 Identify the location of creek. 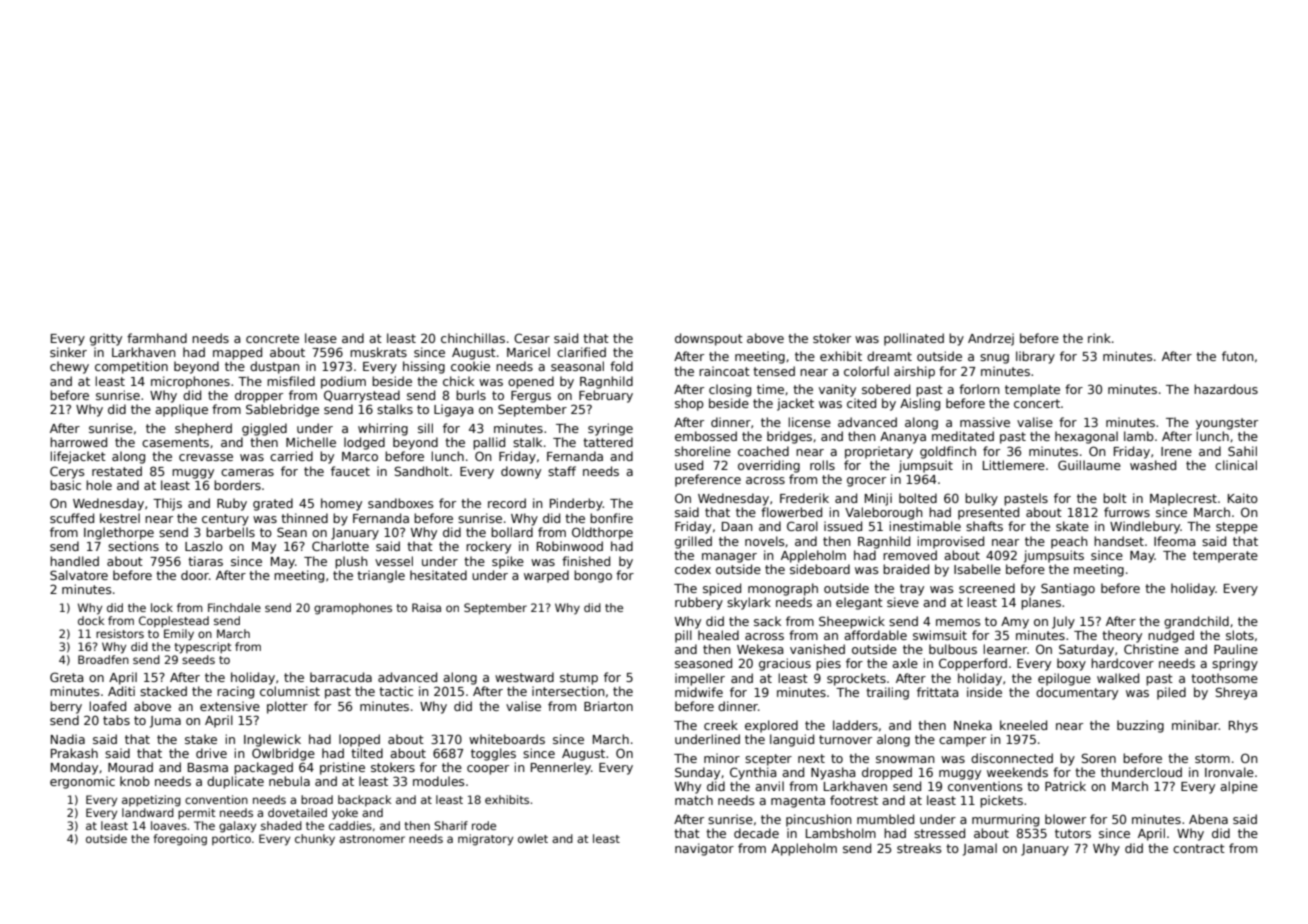
(721, 725).
